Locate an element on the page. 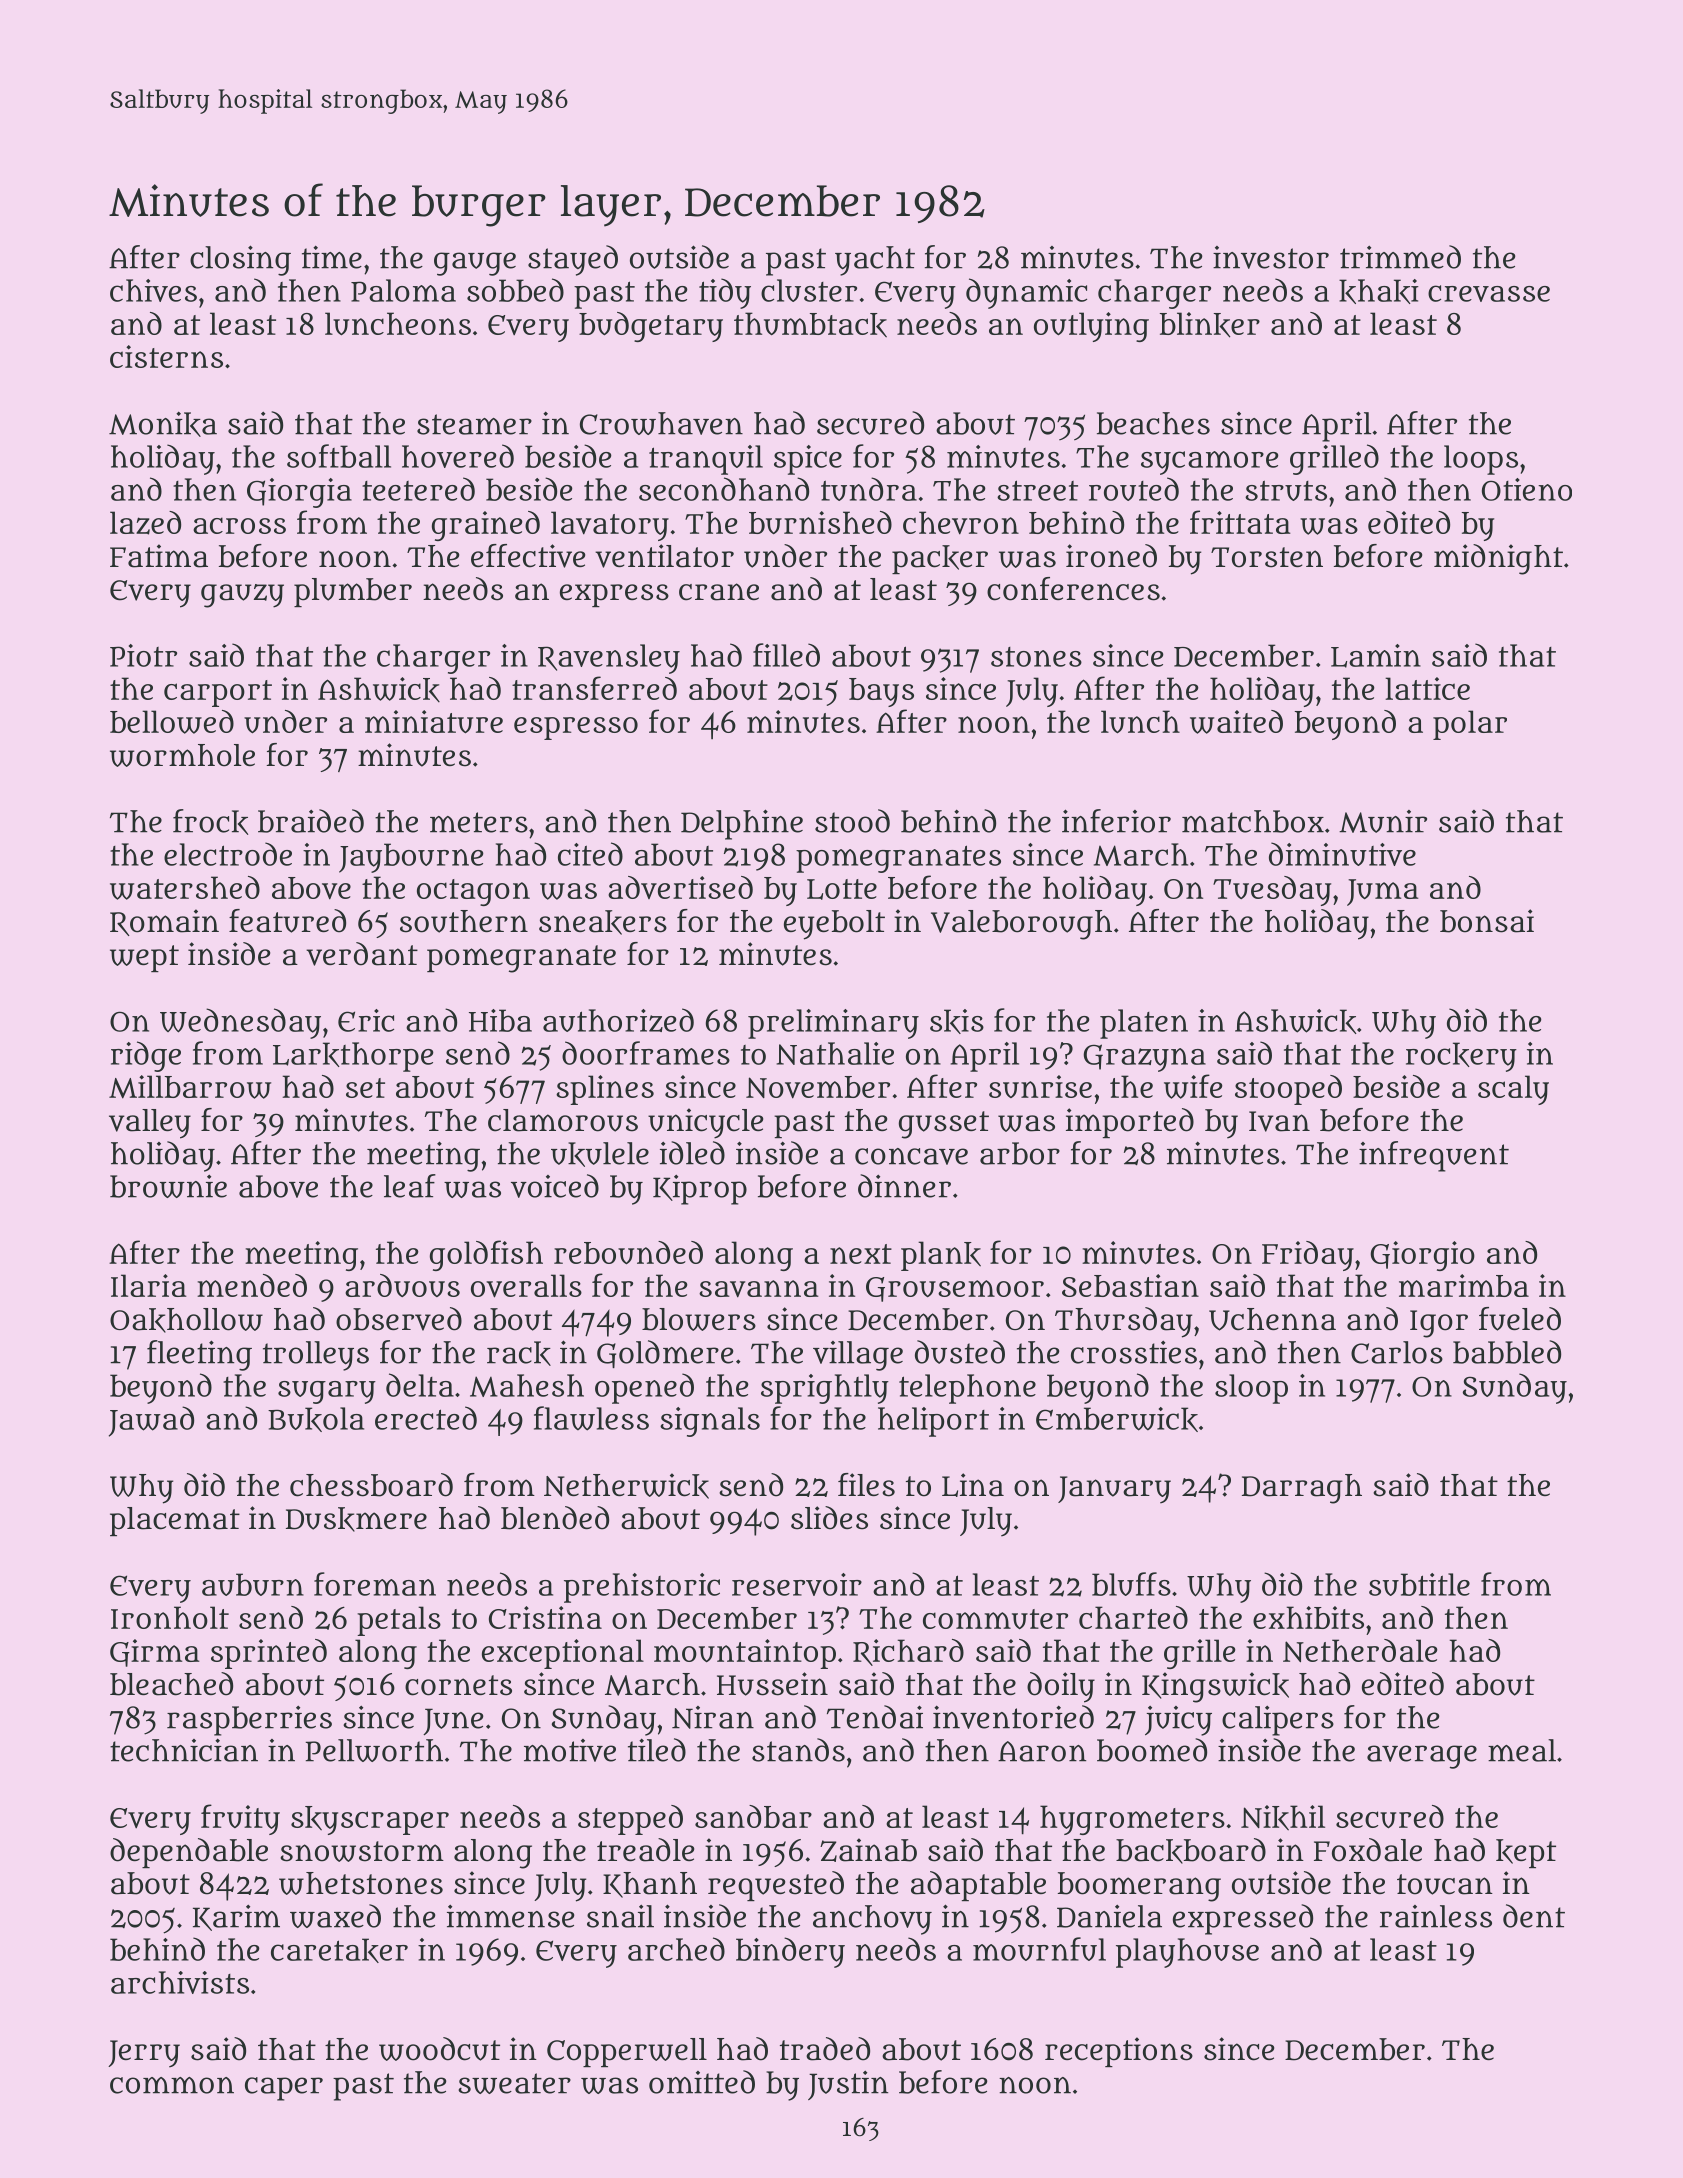 Image resolution: width=1683 pixels, height=2178 pixels. yacht is located at coordinates (875, 261).
